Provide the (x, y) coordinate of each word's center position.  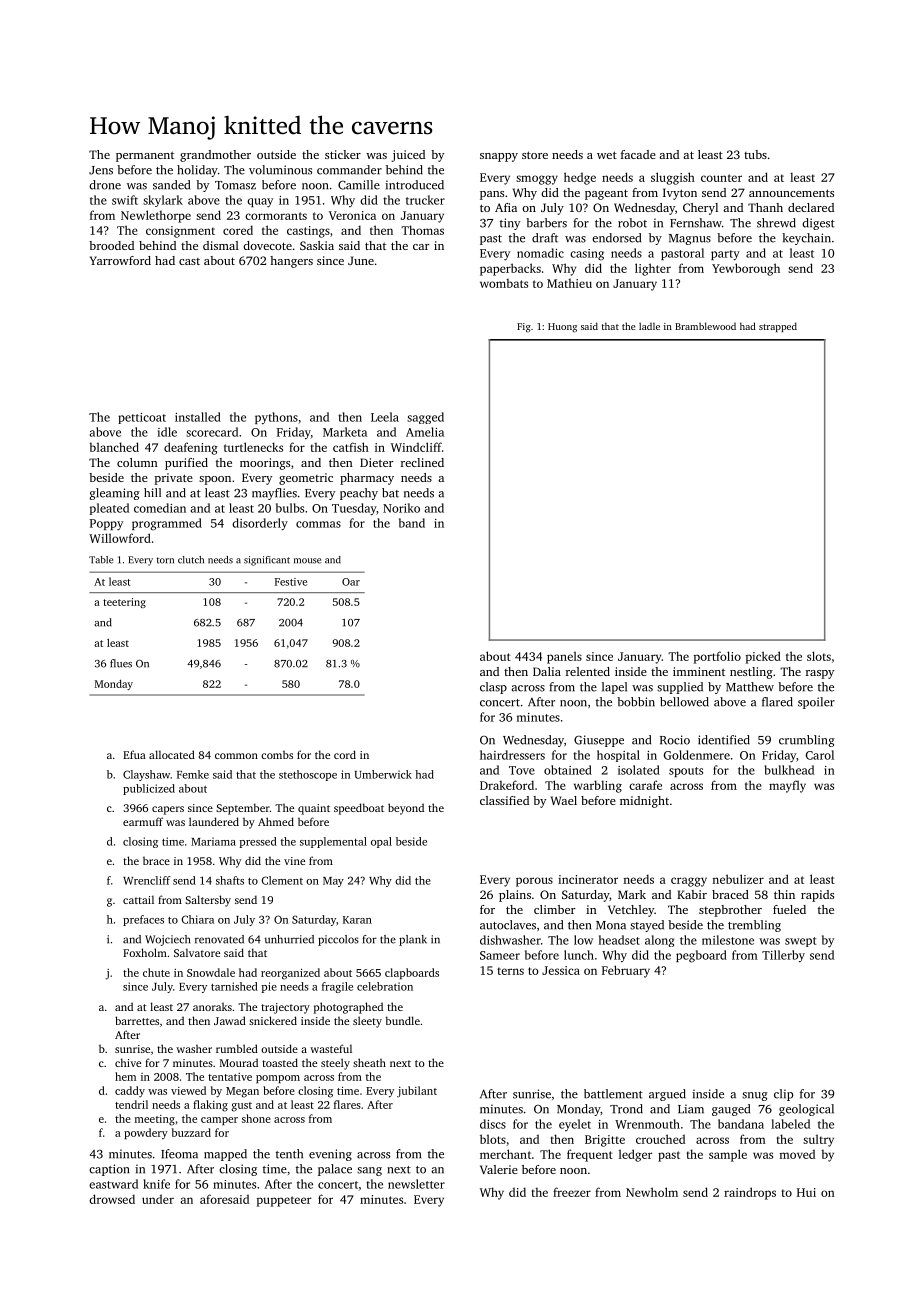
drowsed (112, 1199)
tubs (755, 154)
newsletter (416, 1184)
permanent (145, 156)
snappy (499, 157)
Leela (385, 417)
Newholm (652, 1192)
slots (819, 656)
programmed (167, 524)
